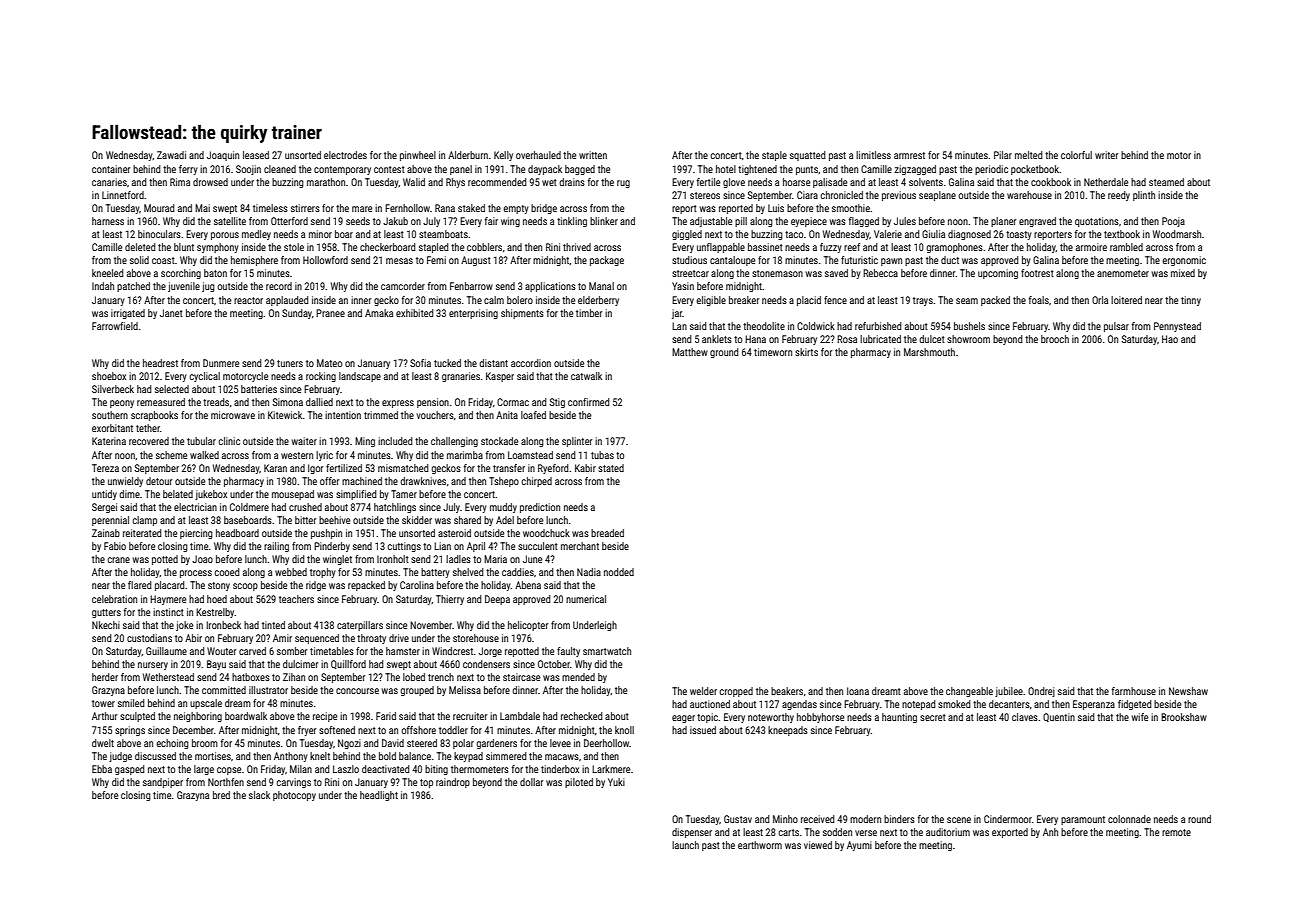 This screenshot has width=1308, height=924. What do you see at coordinates (755, 339) in the screenshot?
I see `Hana` at bounding box center [755, 339].
